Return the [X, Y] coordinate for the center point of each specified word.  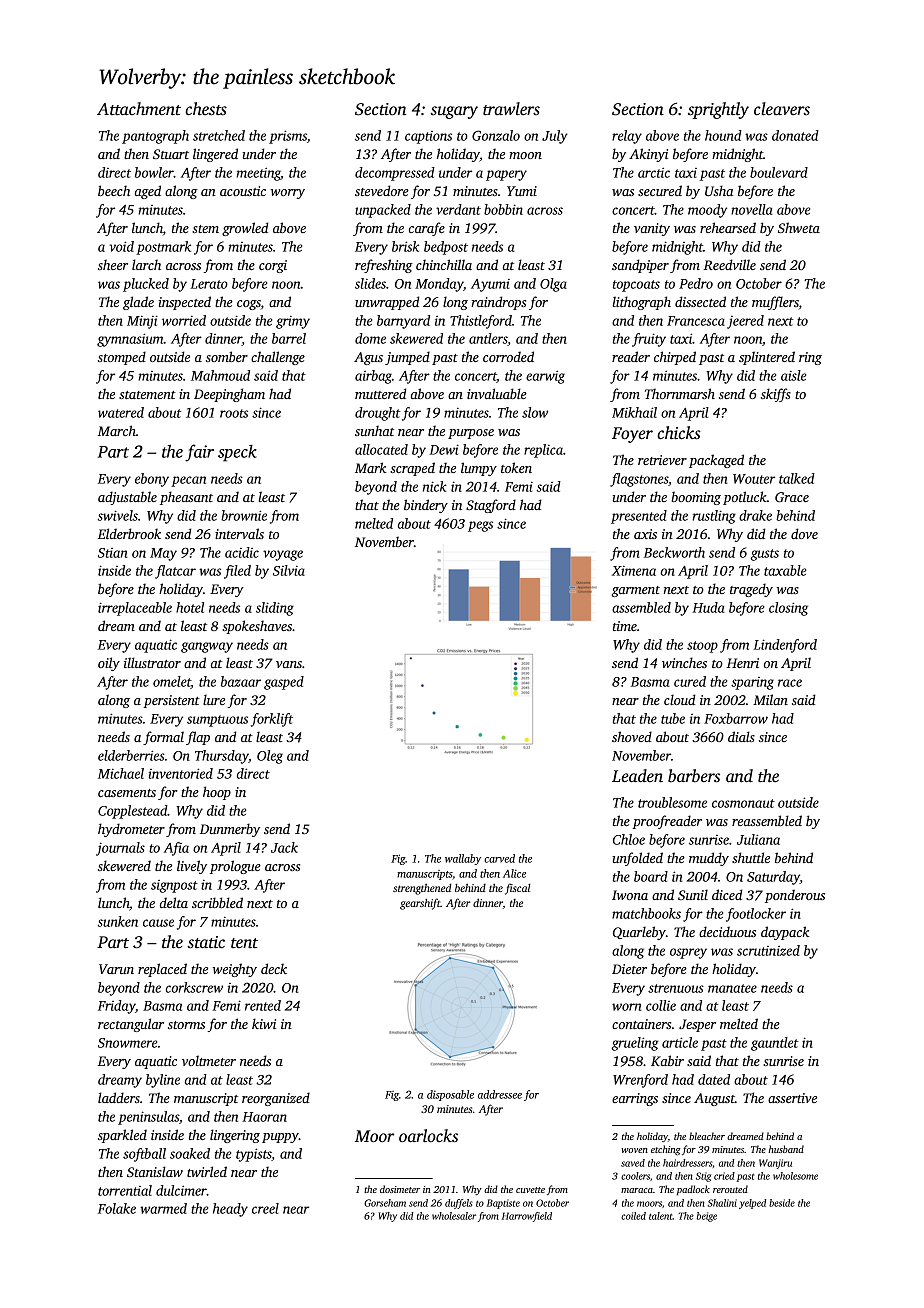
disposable [450, 1095]
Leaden [637, 776]
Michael [121, 773]
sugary [454, 112]
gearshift [420, 904]
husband [786, 1149]
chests [206, 109]
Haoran [264, 1117]
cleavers [782, 109]
